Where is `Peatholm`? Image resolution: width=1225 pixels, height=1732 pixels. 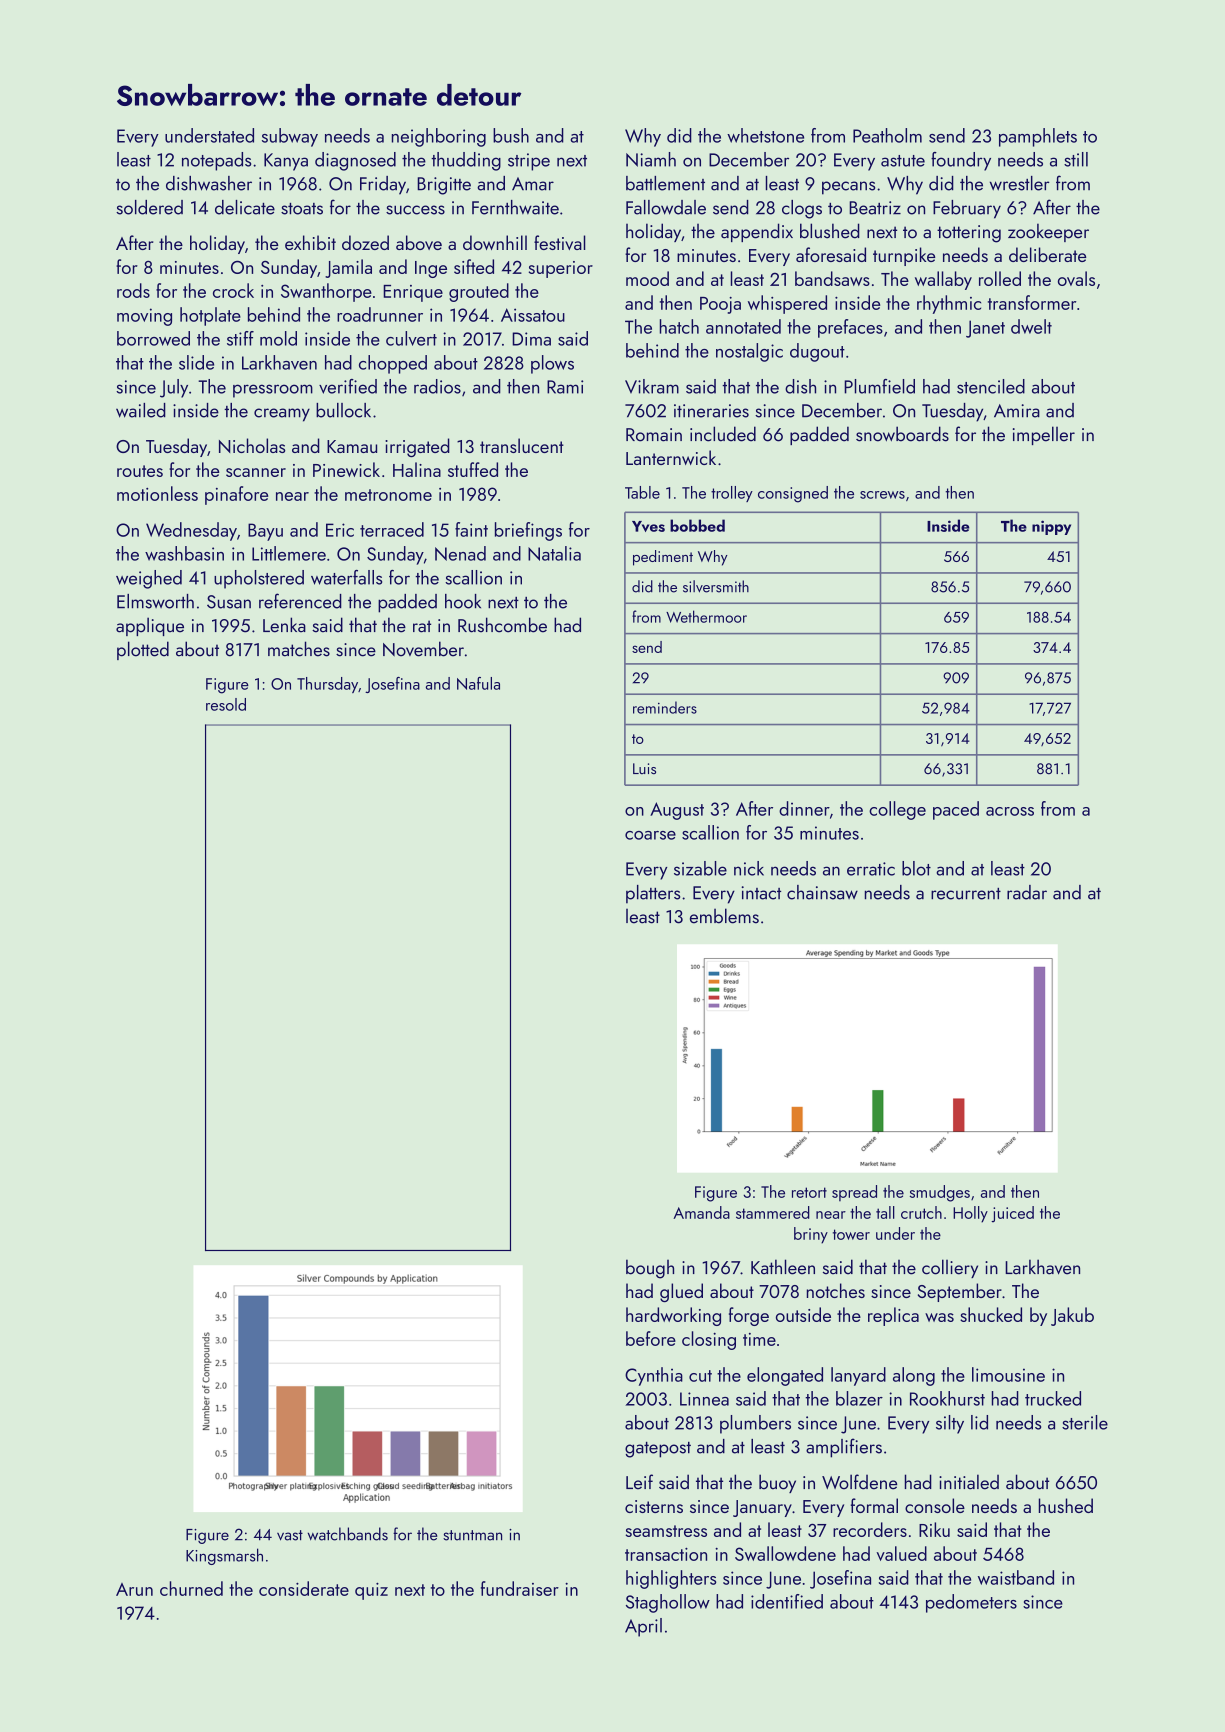 Peatholm is located at coordinates (887, 135).
